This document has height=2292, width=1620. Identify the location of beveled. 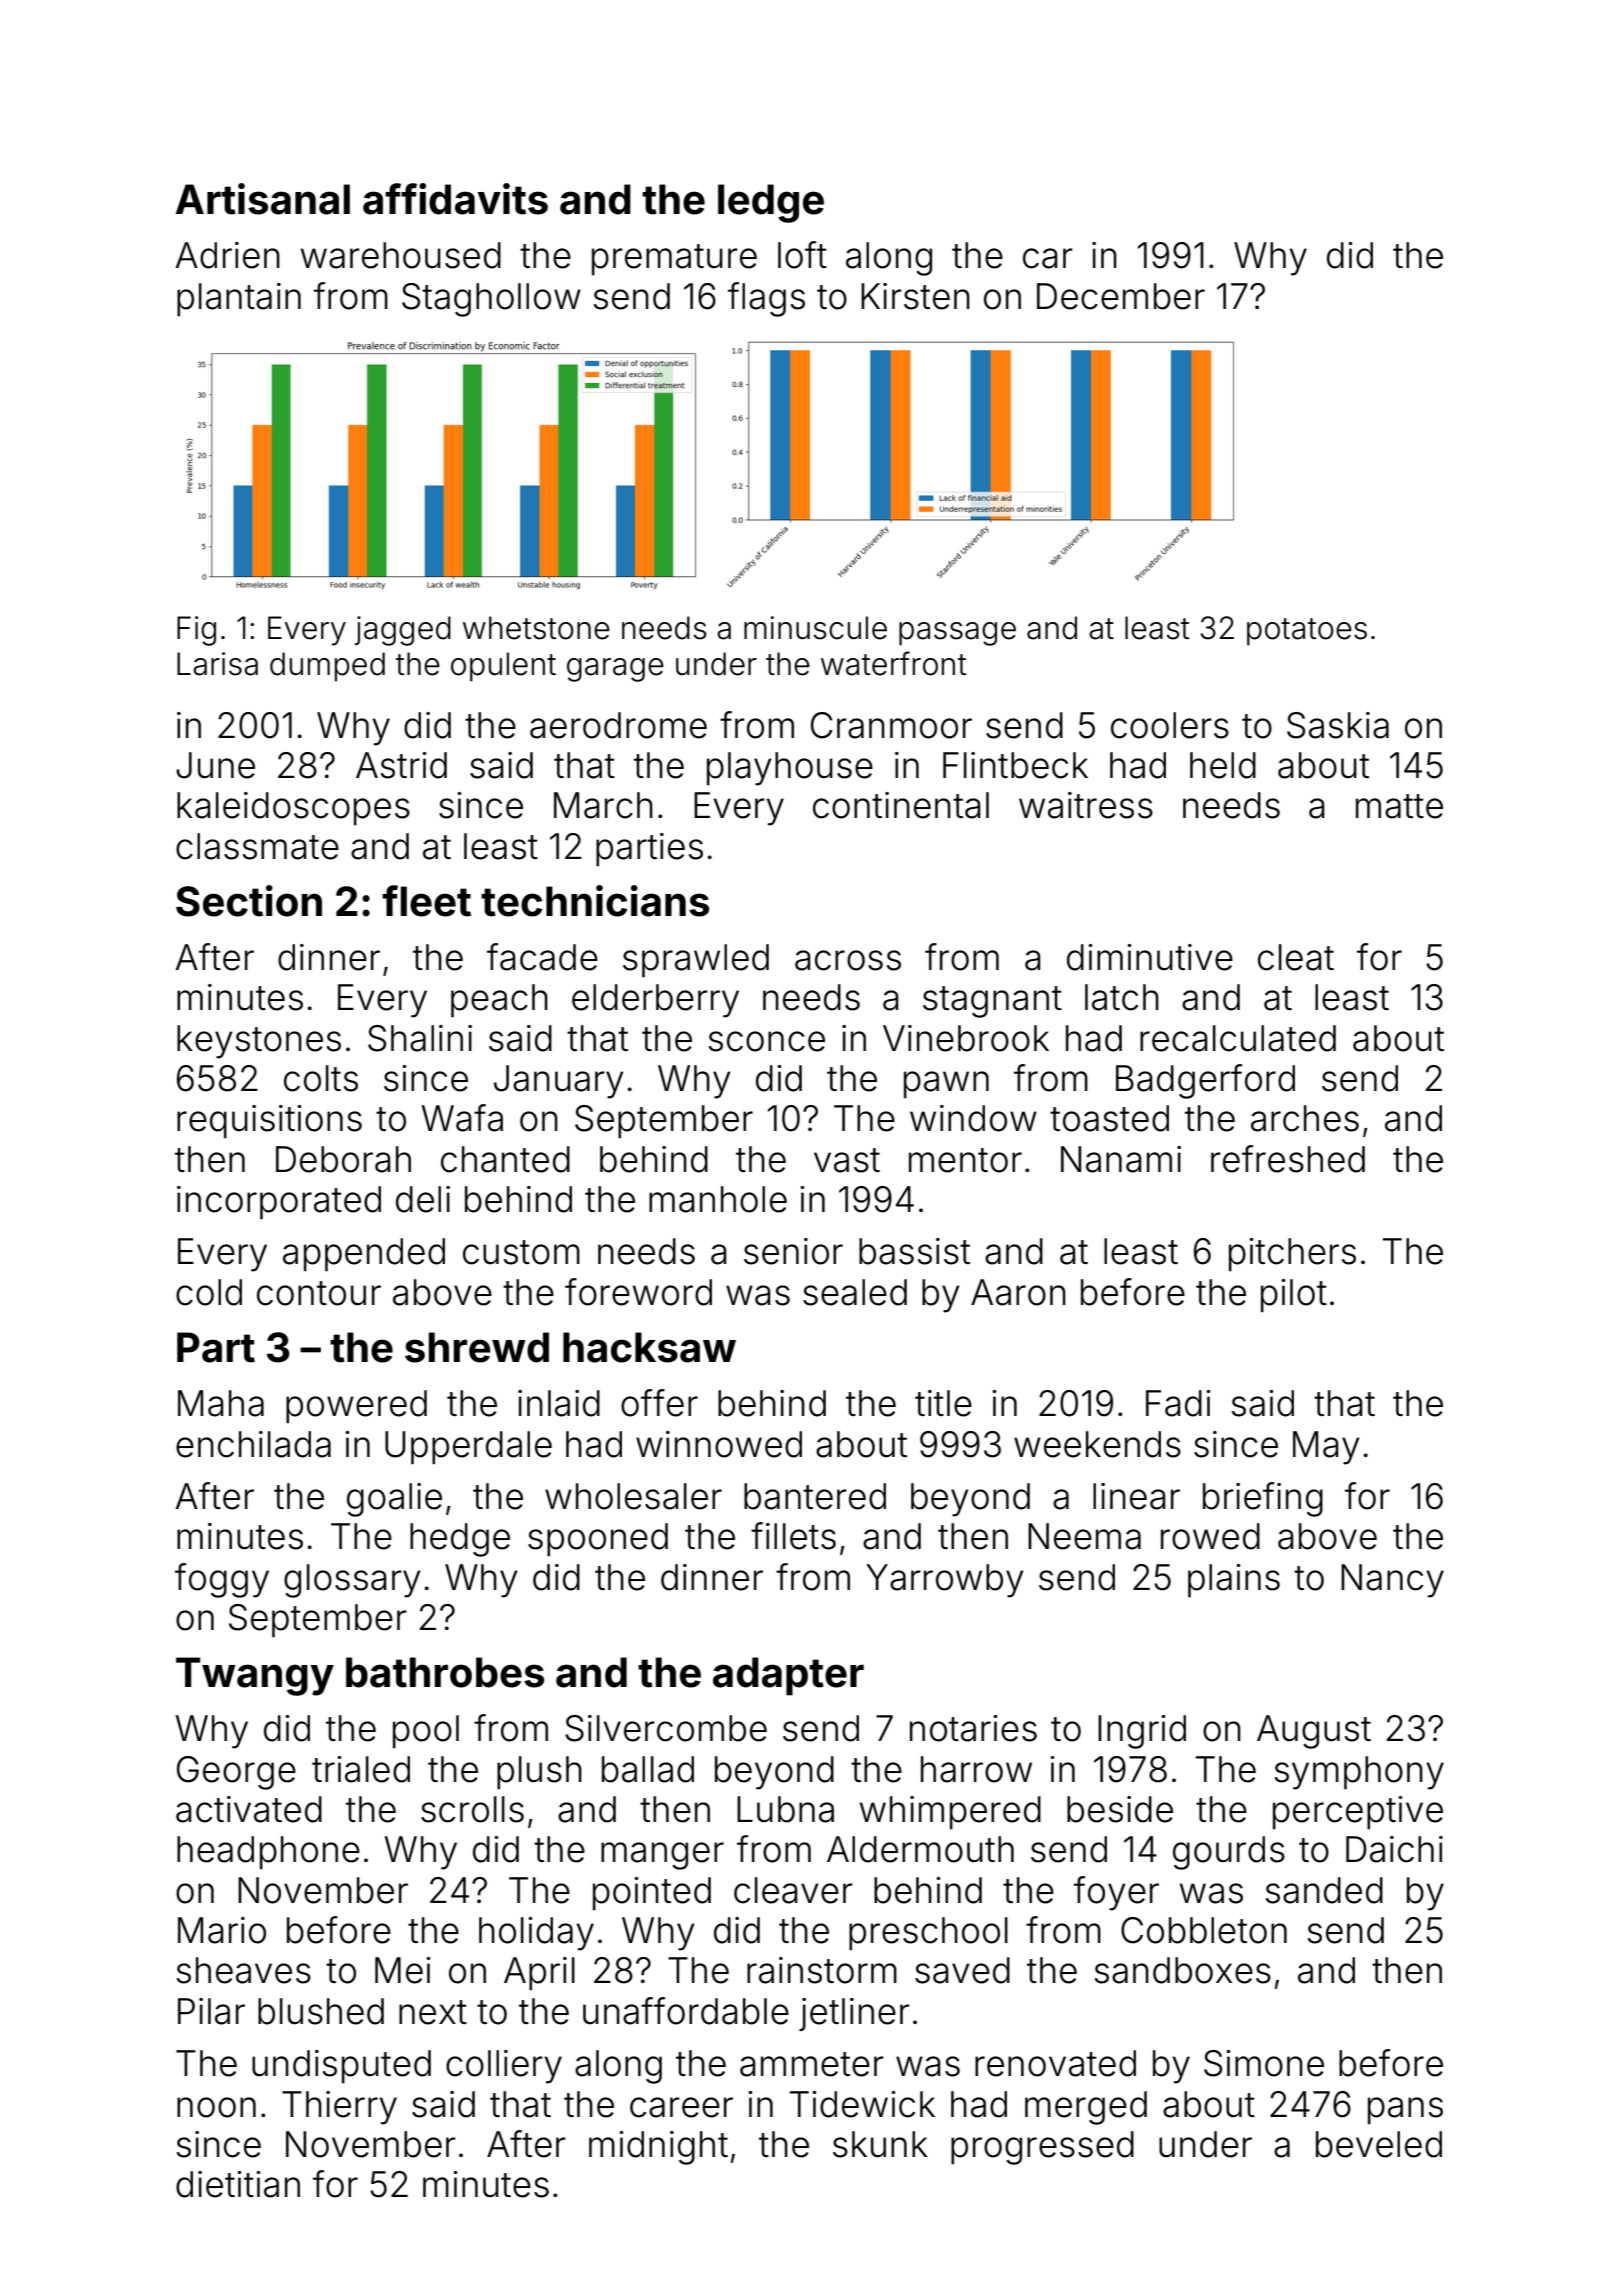
(1379, 2144).
